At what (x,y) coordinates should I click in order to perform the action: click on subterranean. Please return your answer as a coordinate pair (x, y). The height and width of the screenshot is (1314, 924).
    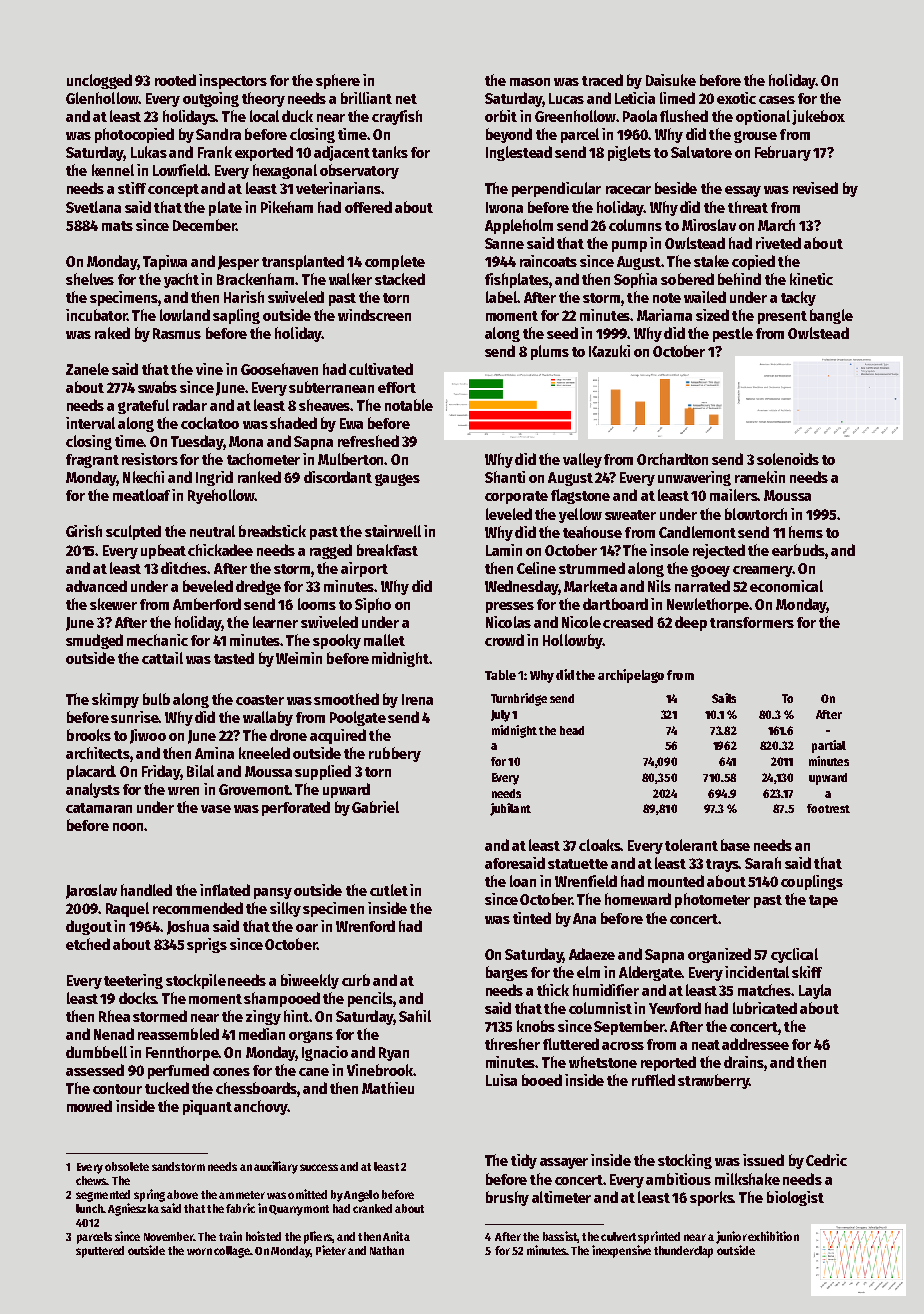
    Looking at the image, I should click on (331, 387).
